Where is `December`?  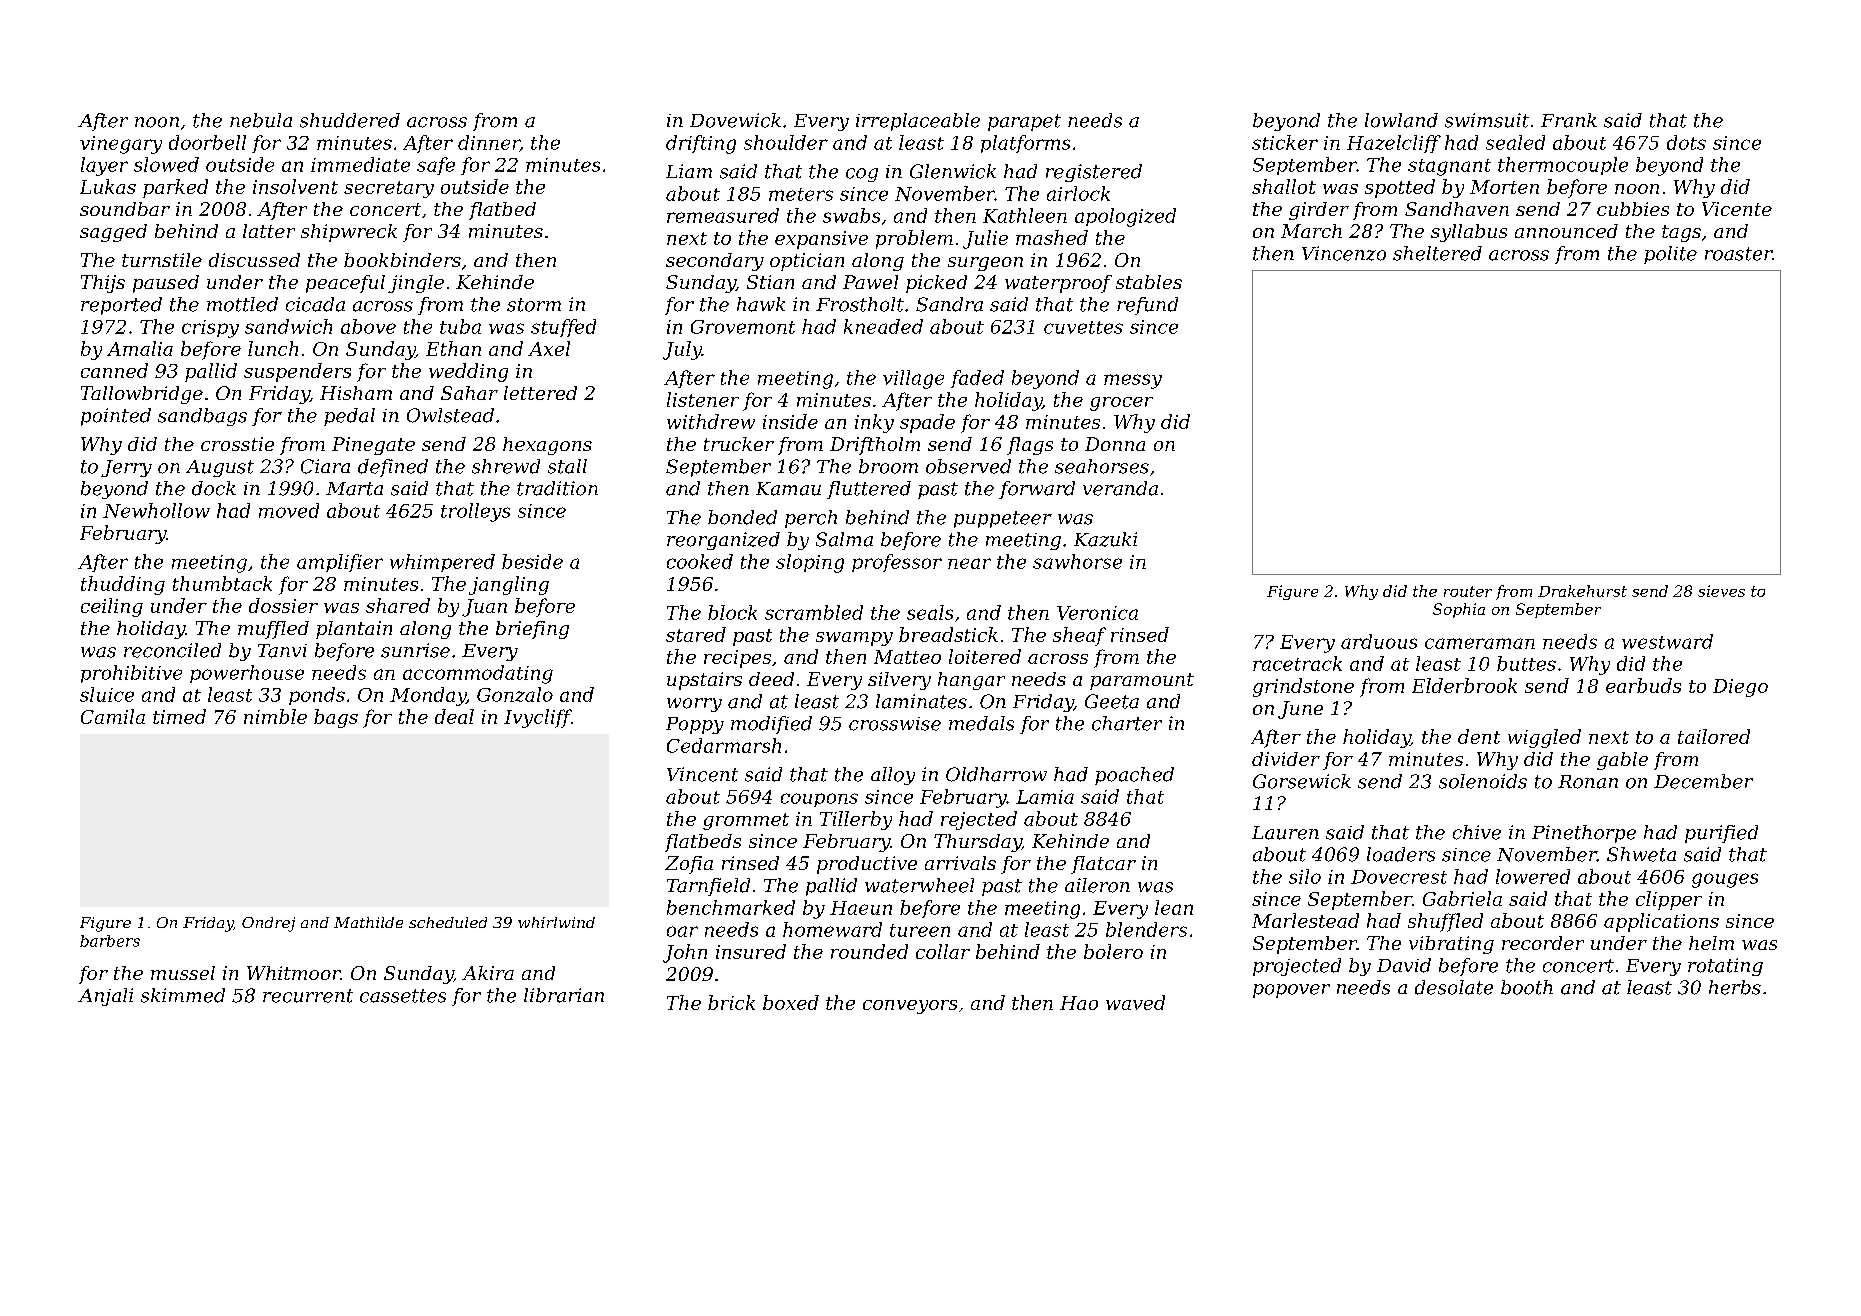 December is located at coordinates (1703, 781).
